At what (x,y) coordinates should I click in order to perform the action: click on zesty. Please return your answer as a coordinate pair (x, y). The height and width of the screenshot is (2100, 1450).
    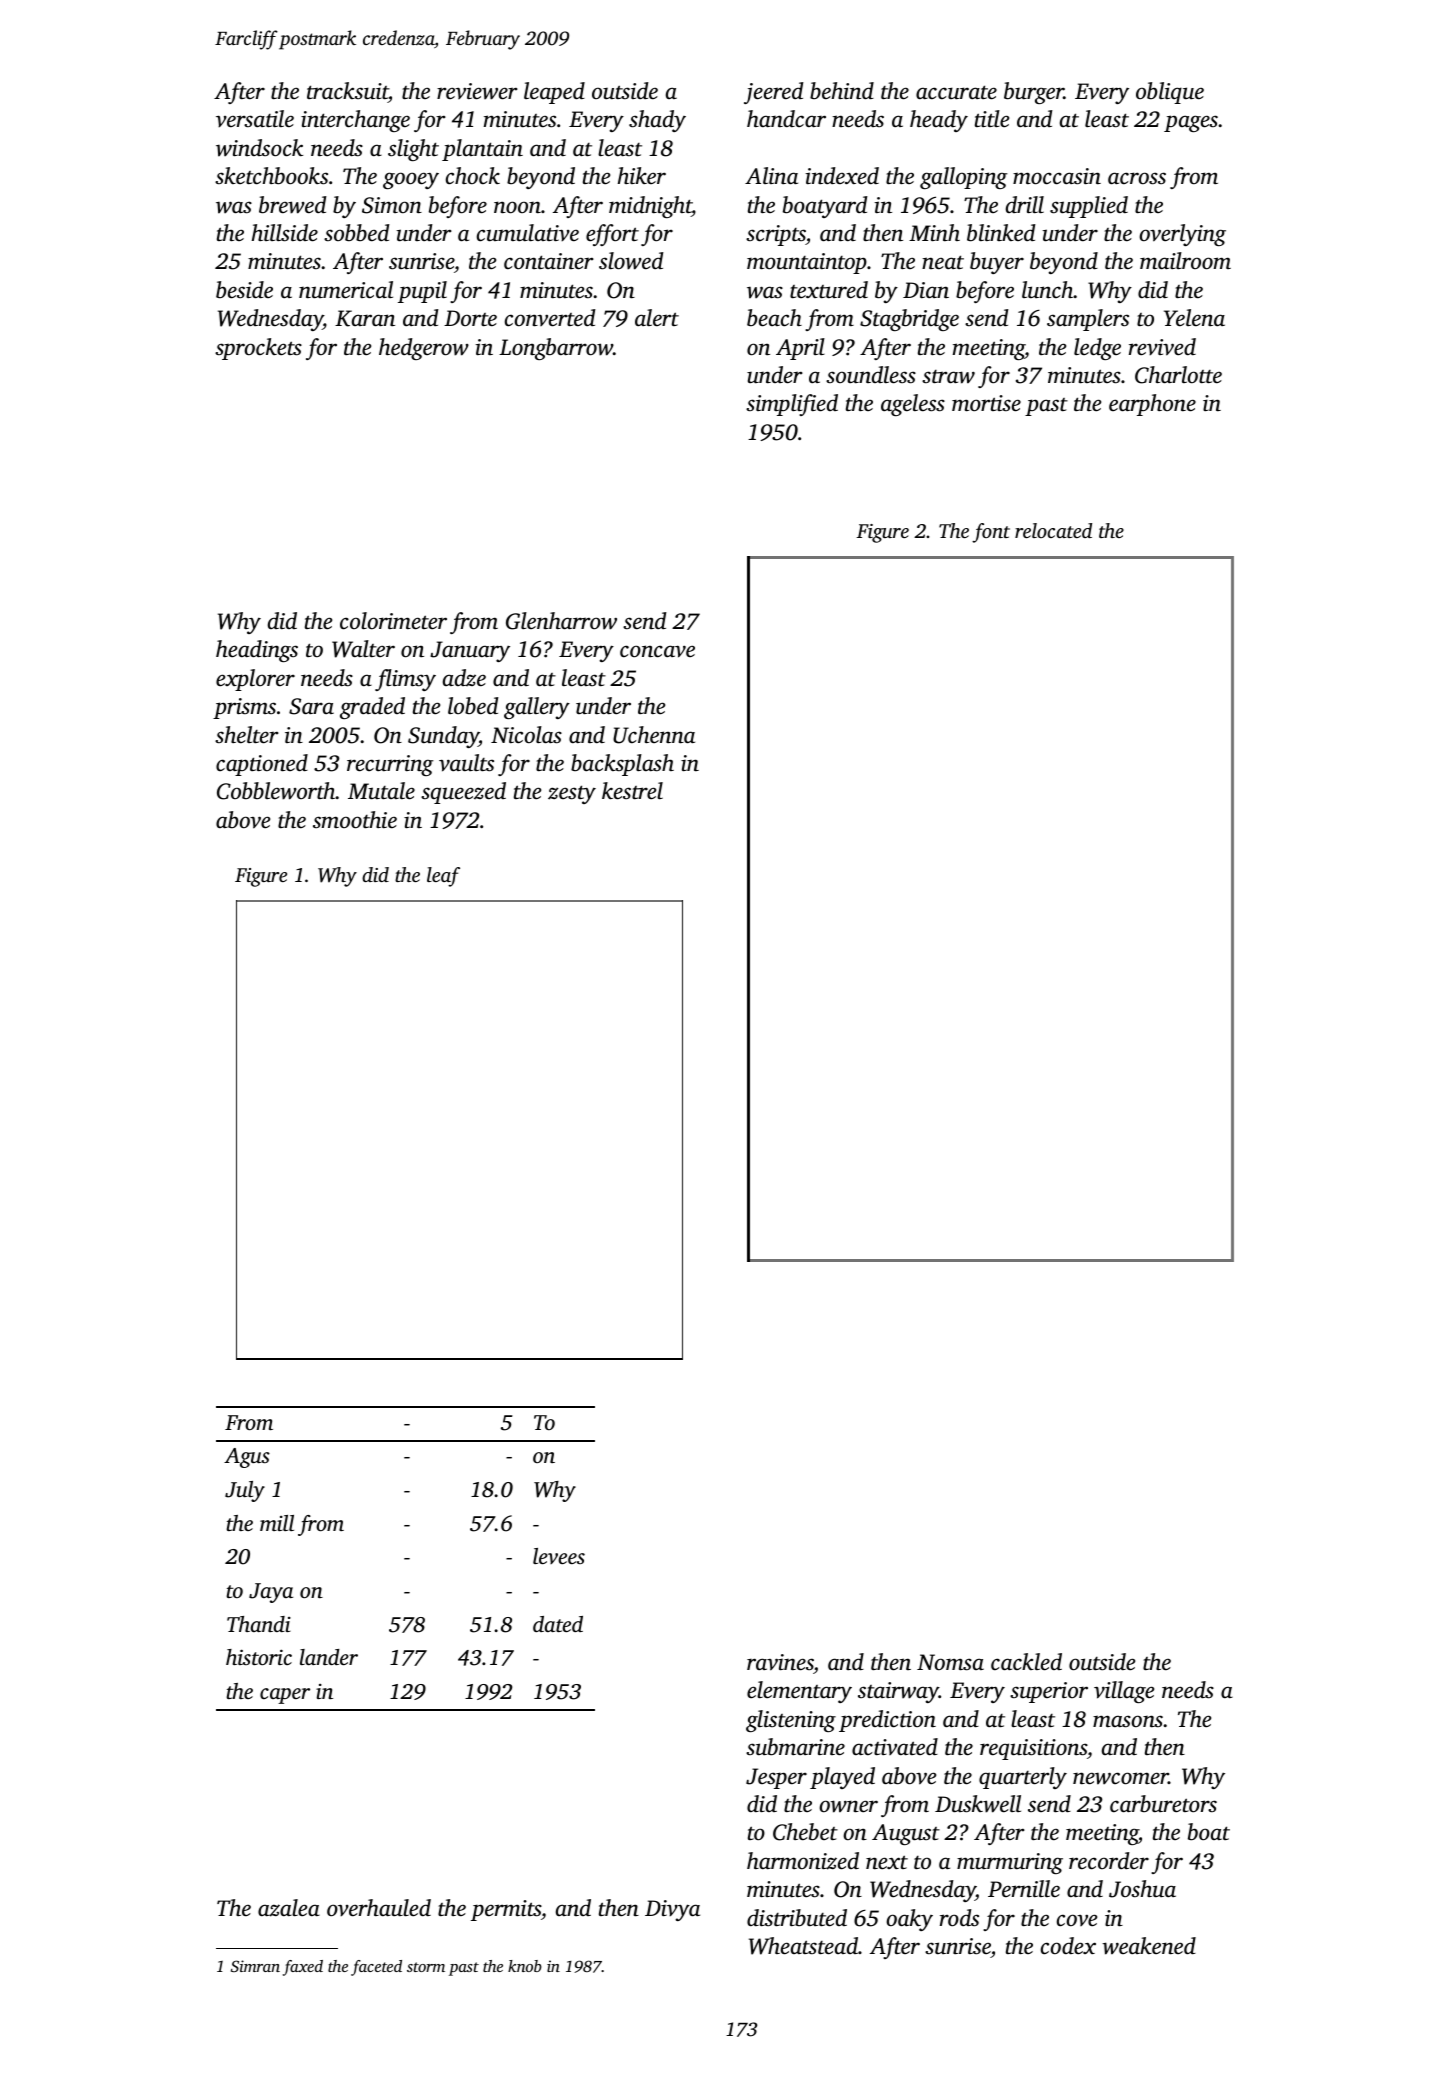
    Looking at the image, I should click on (572, 794).
